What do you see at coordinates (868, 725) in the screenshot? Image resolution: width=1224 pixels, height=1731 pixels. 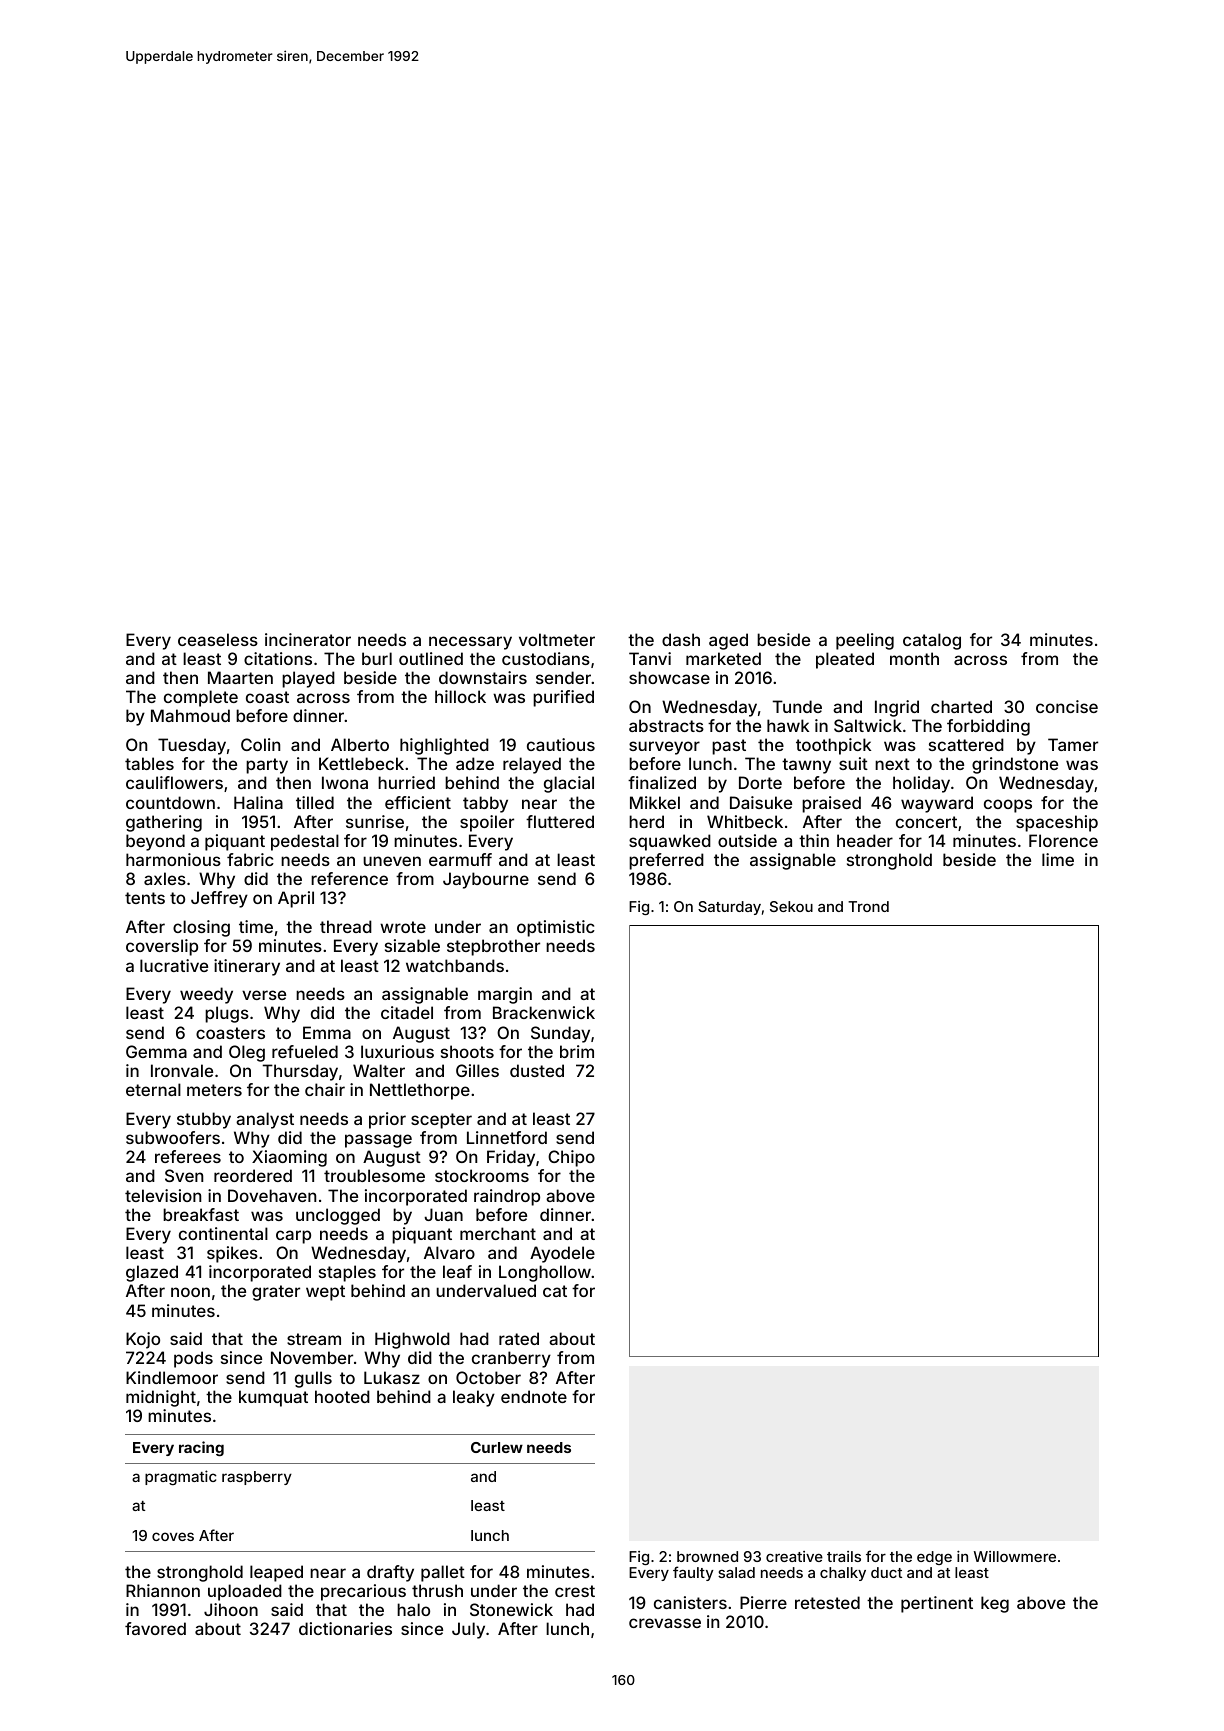 I see `Saltwick` at bounding box center [868, 725].
